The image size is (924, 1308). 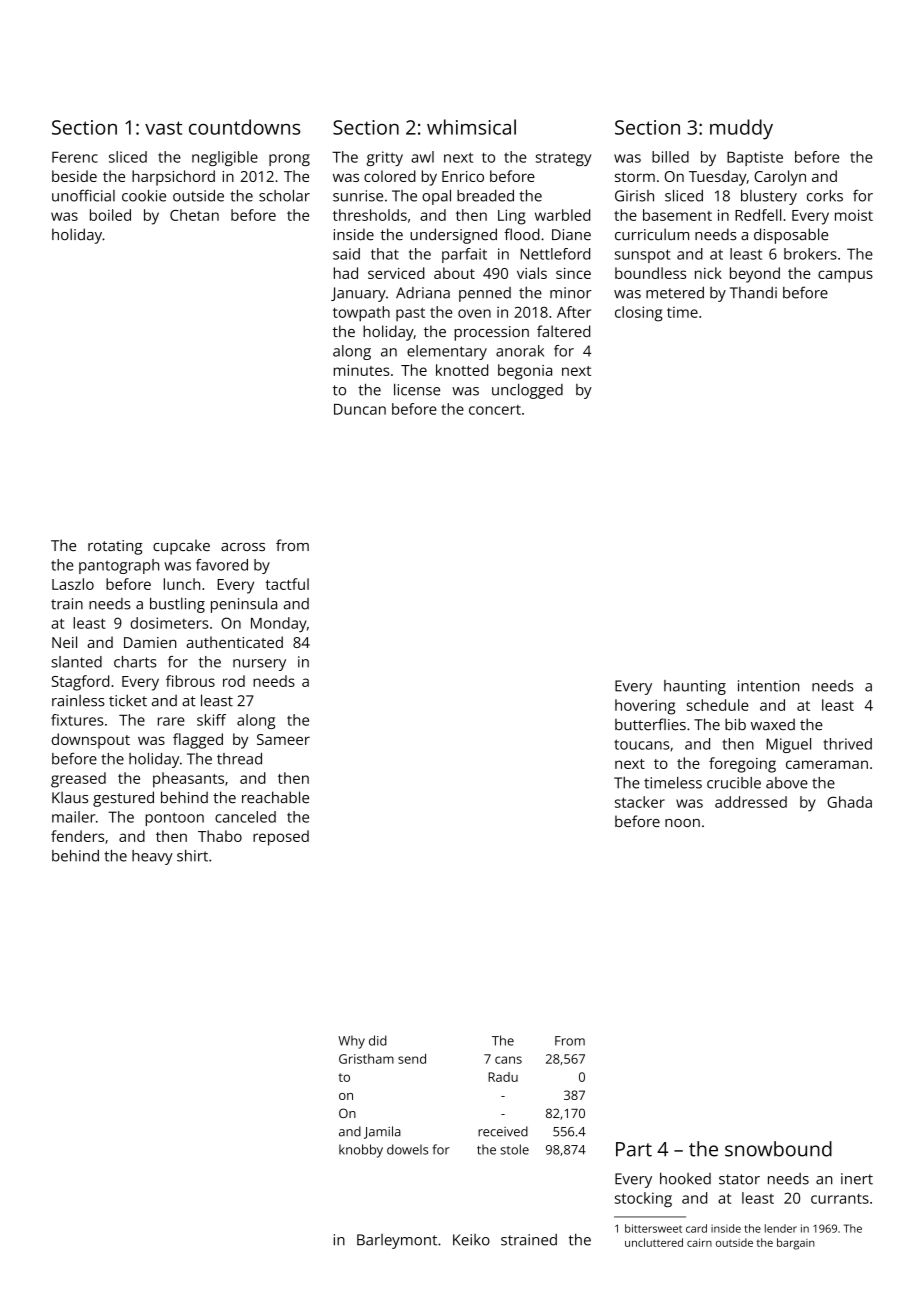 What do you see at coordinates (243, 547) in the page?
I see `across` at bounding box center [243, 547].
